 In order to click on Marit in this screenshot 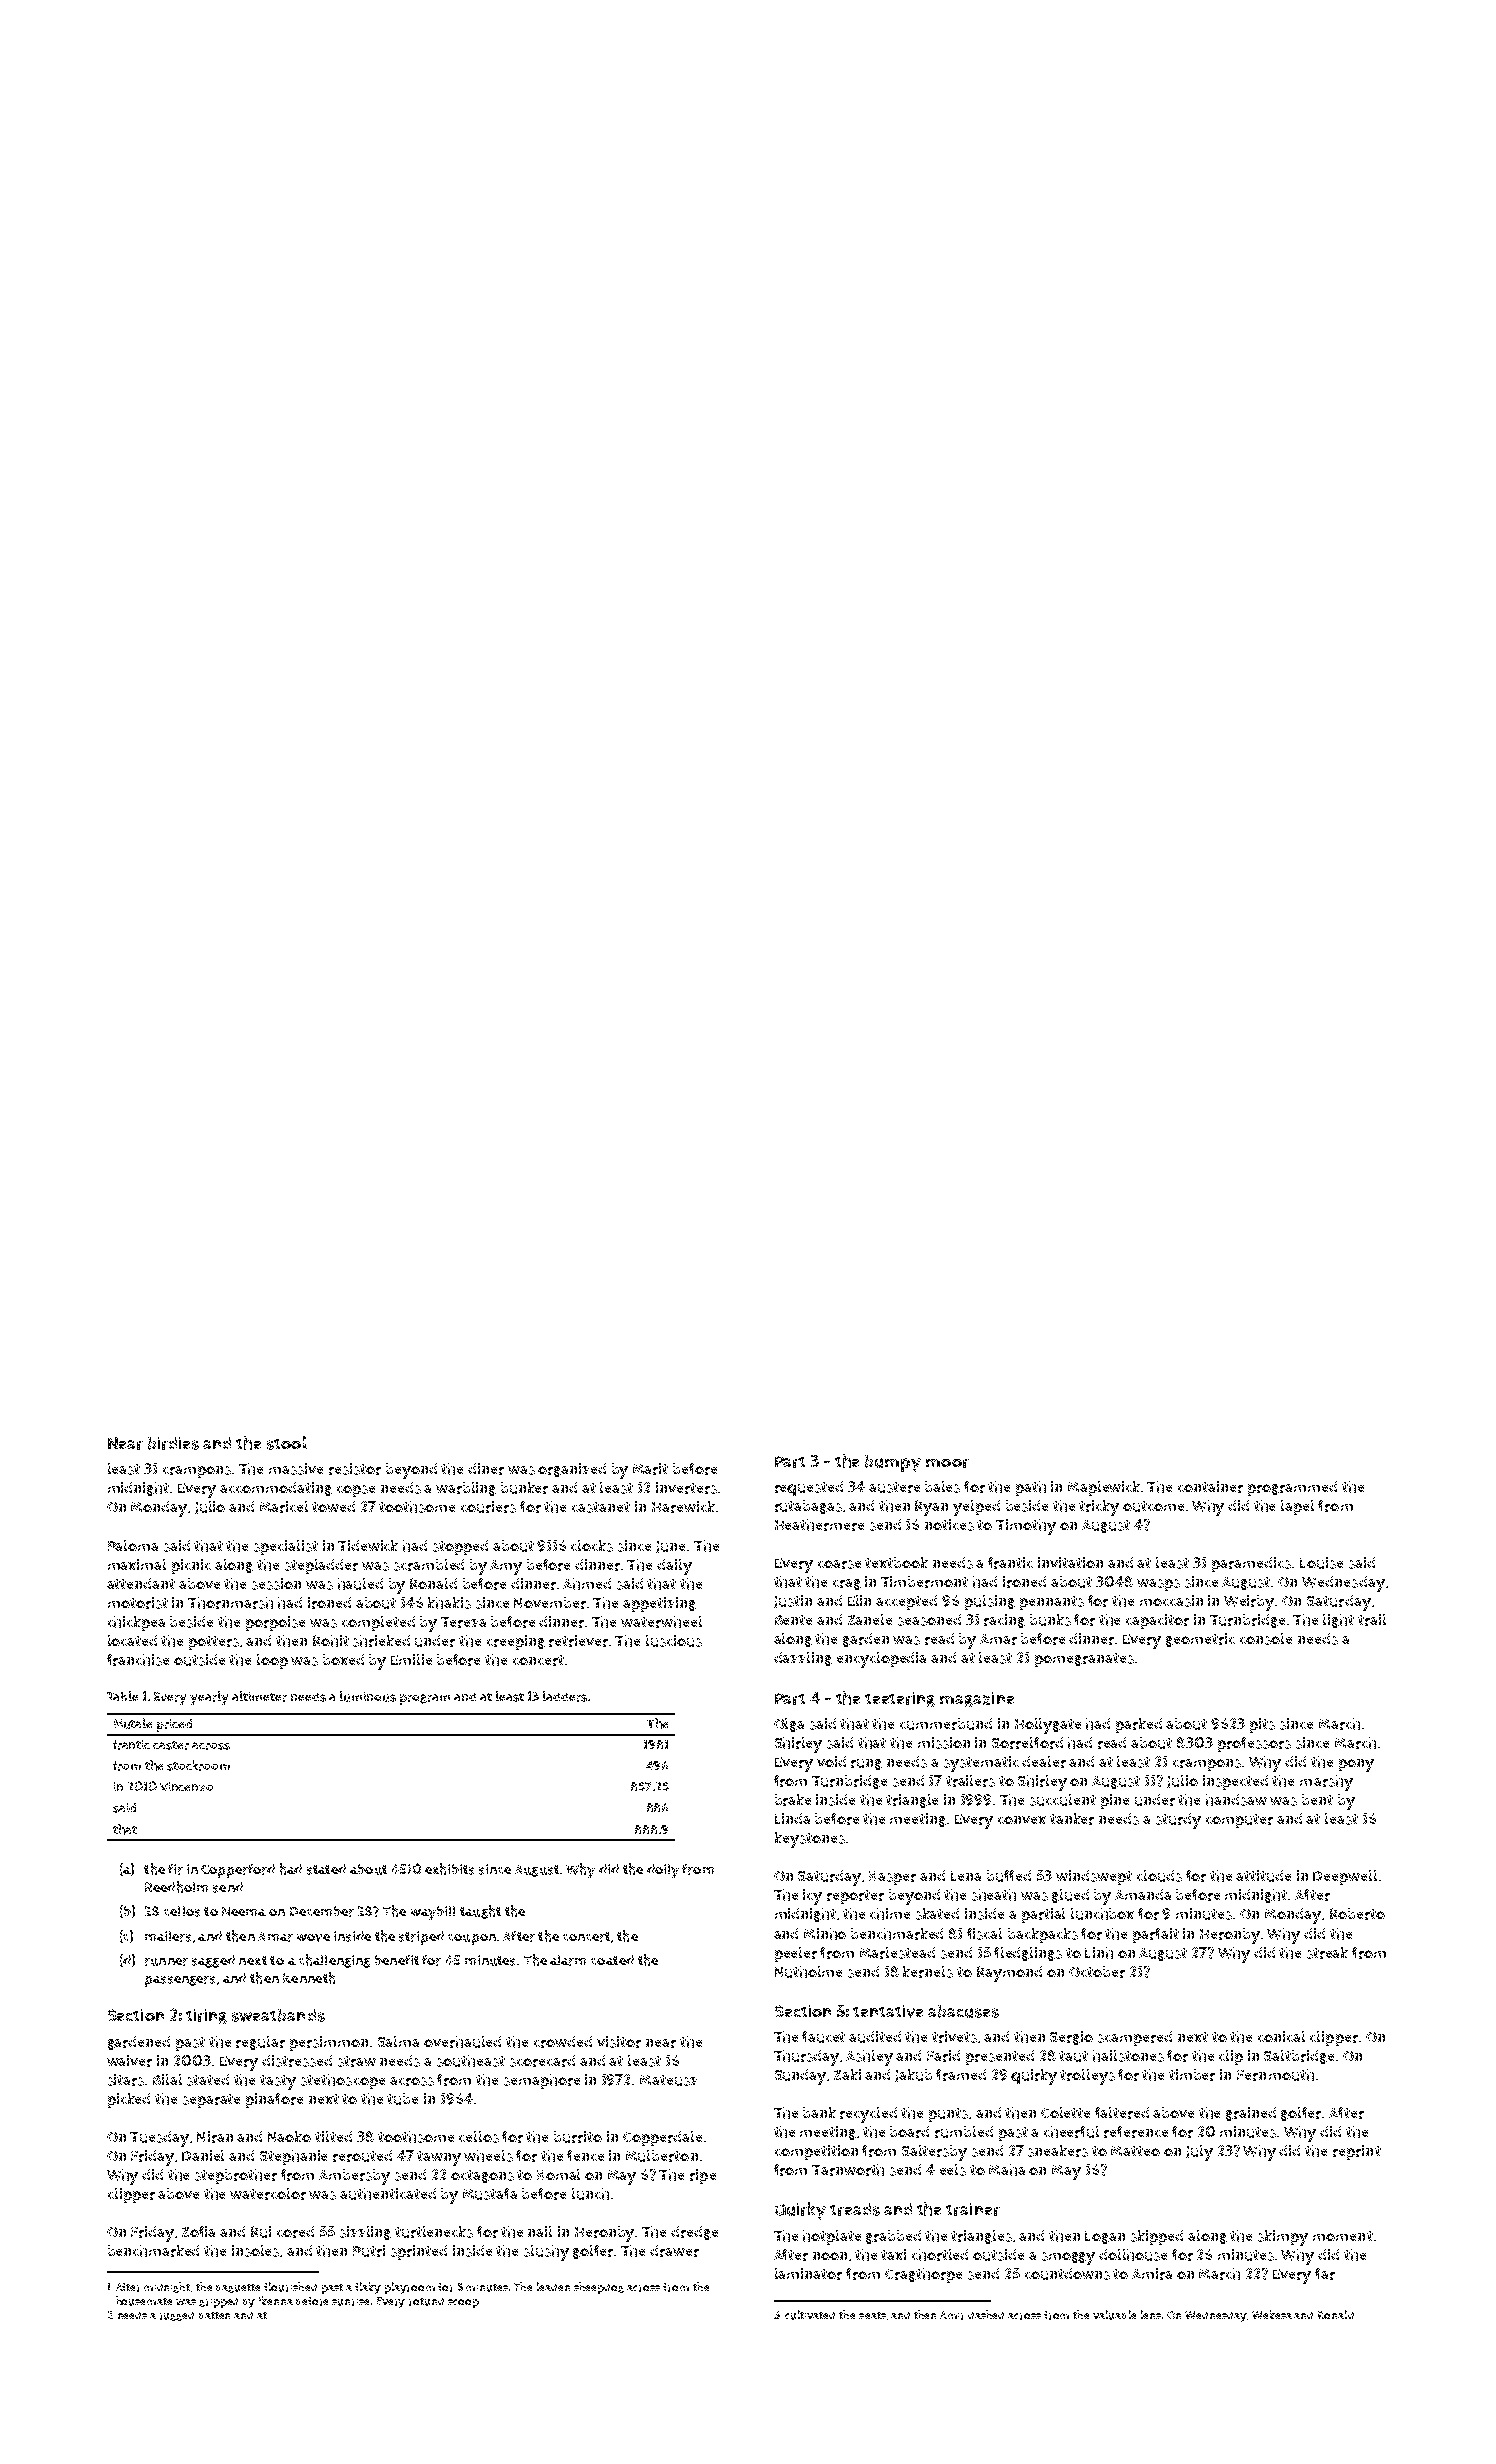, I will do `click(650, 1469)`.
